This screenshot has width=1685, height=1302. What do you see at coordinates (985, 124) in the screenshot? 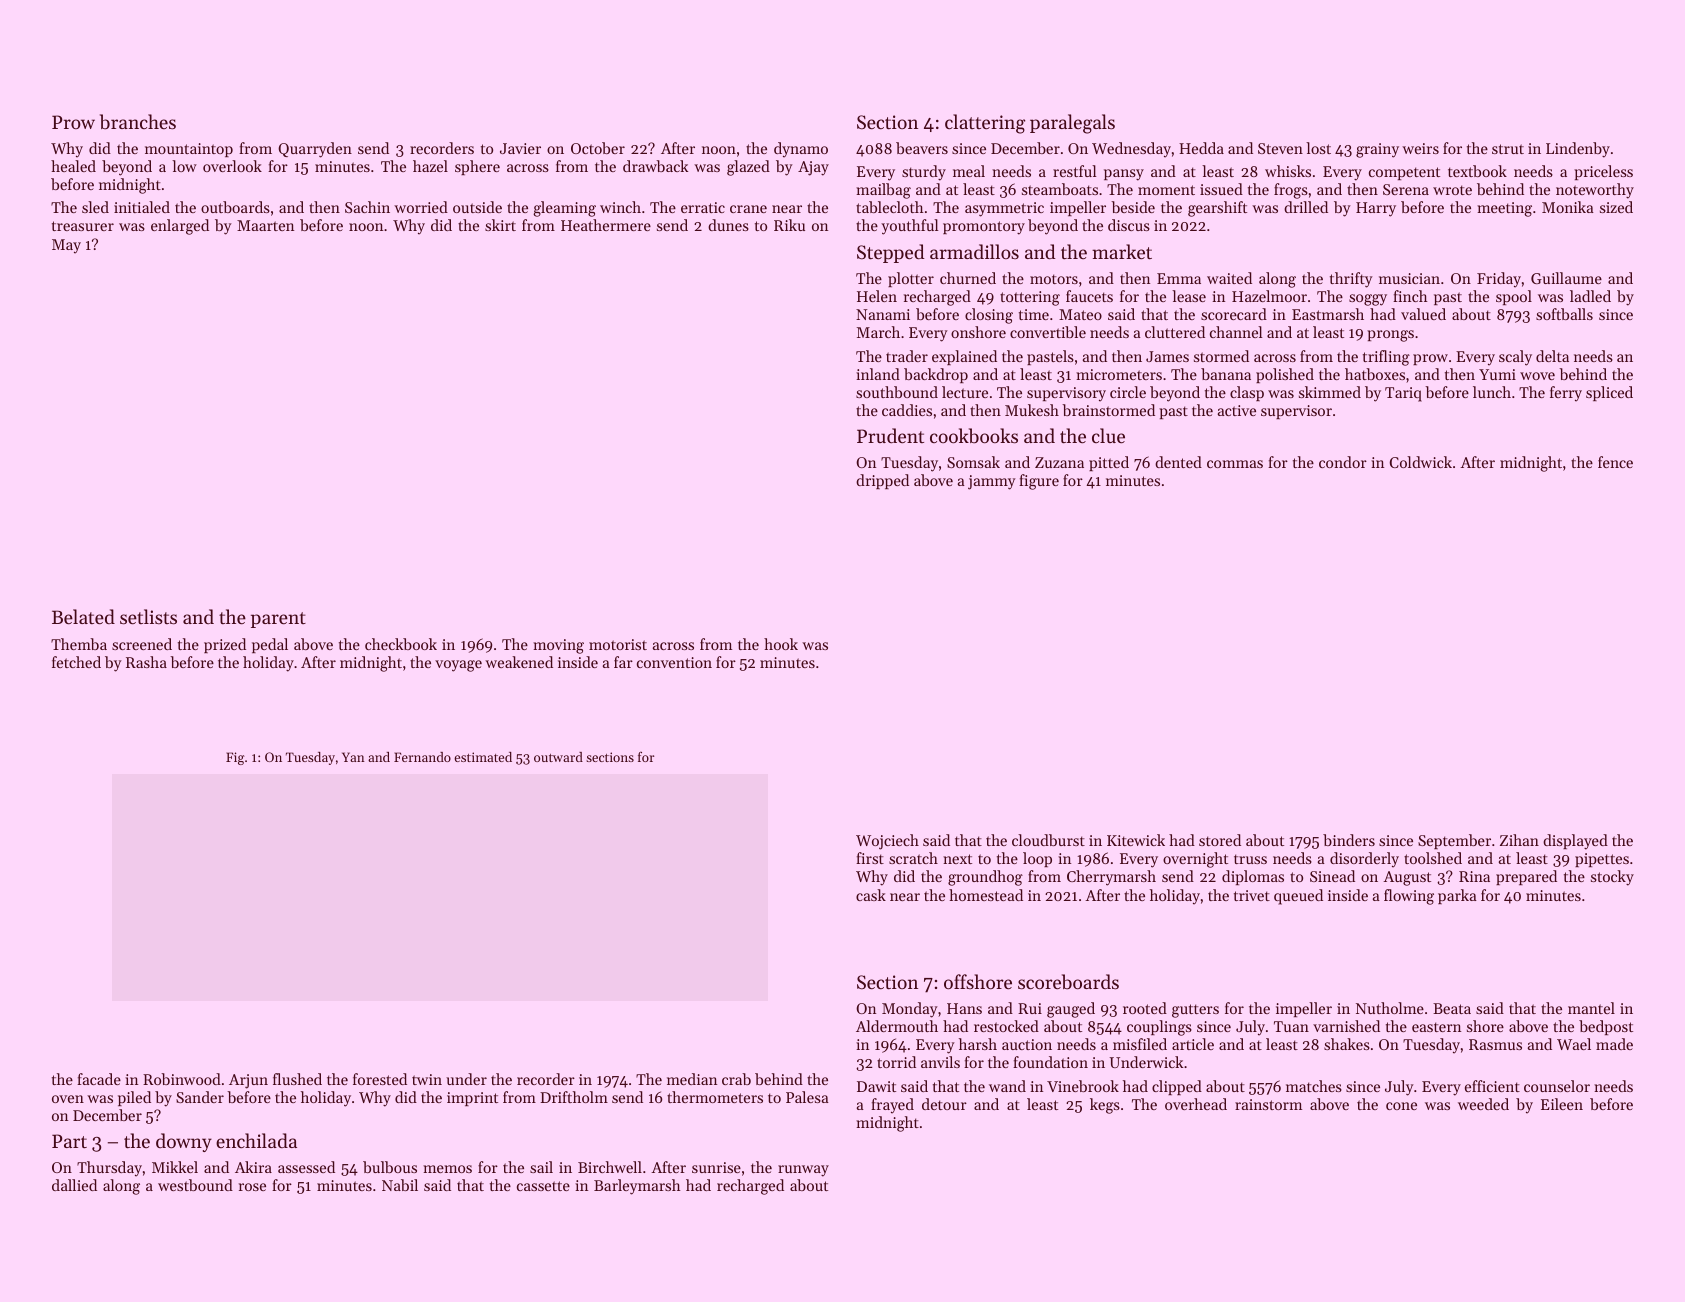
I see `clattering` at bounding box center [985, 124].
